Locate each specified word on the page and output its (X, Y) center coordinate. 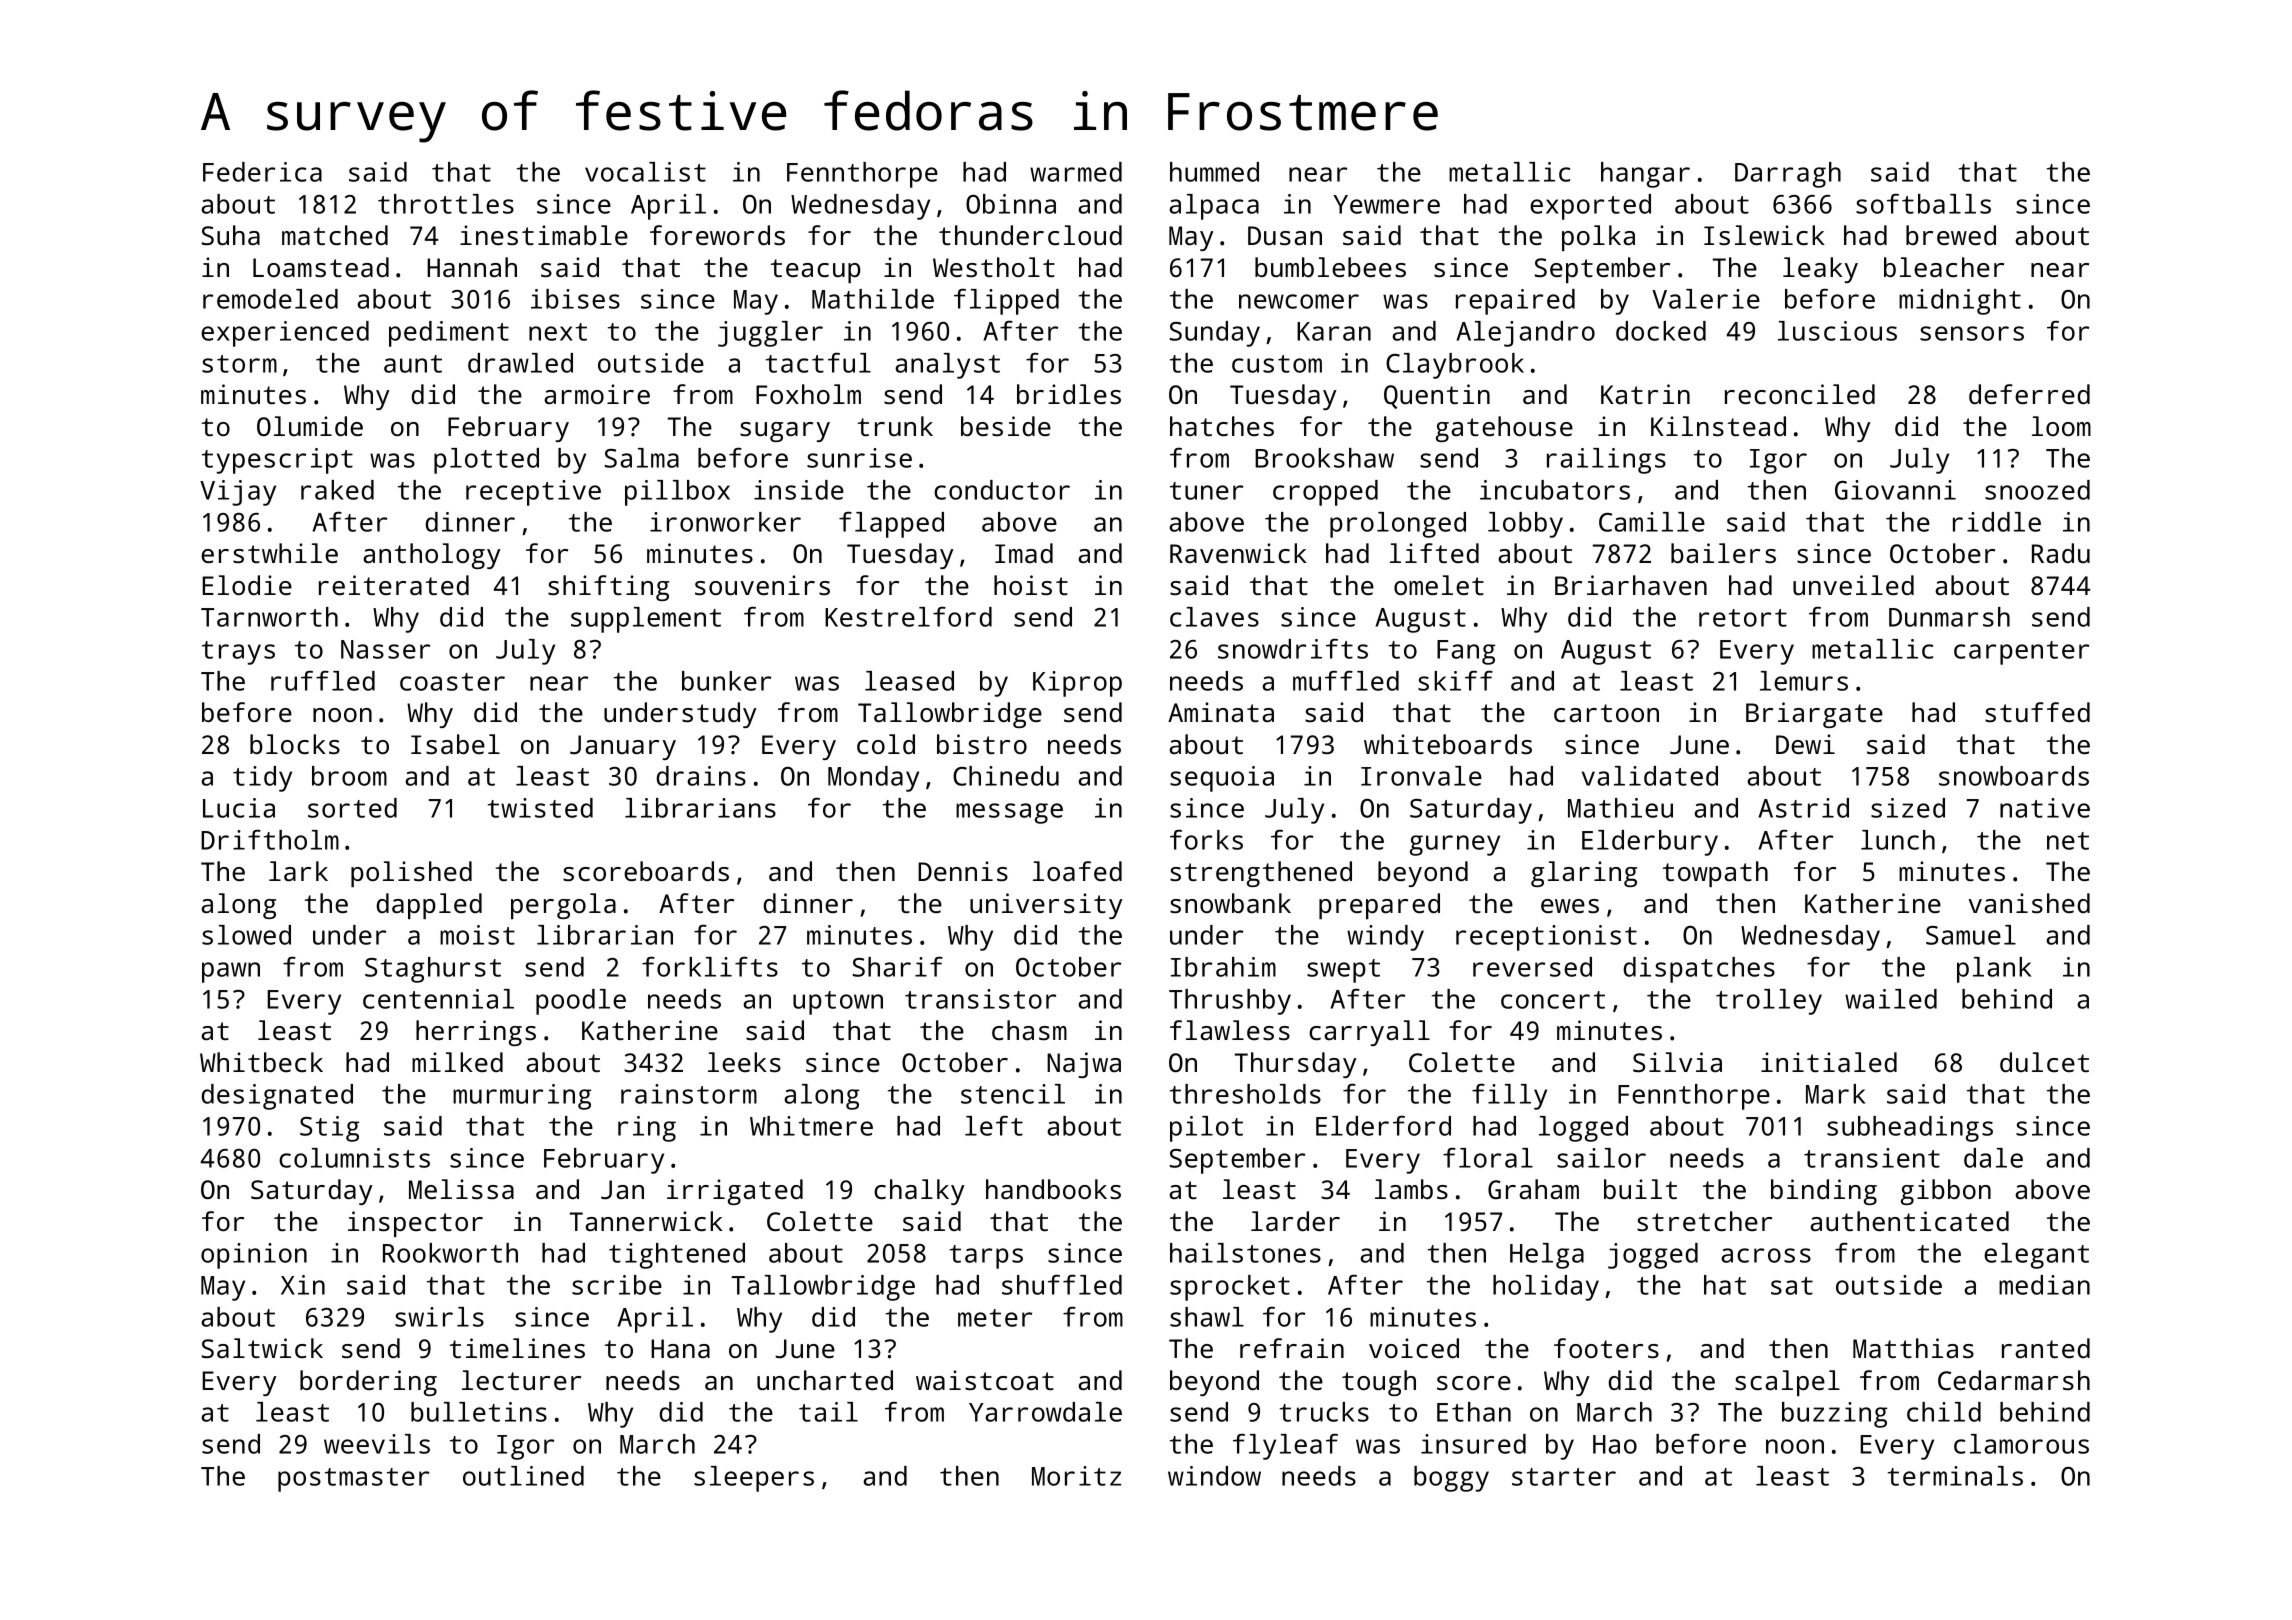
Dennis (963, 871)
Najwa (1084, 1065)
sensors (1972, 333)
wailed (1891, 999)
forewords (717, 235)
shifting (608, 588)
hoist (1031, 585)
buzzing (1834, 1415)
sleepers (754, 1479)
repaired (1515, 302)
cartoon (1606, 713)
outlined (523, 1476)
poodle (581, 1002)
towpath (1715, 874)
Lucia (239, 808)
